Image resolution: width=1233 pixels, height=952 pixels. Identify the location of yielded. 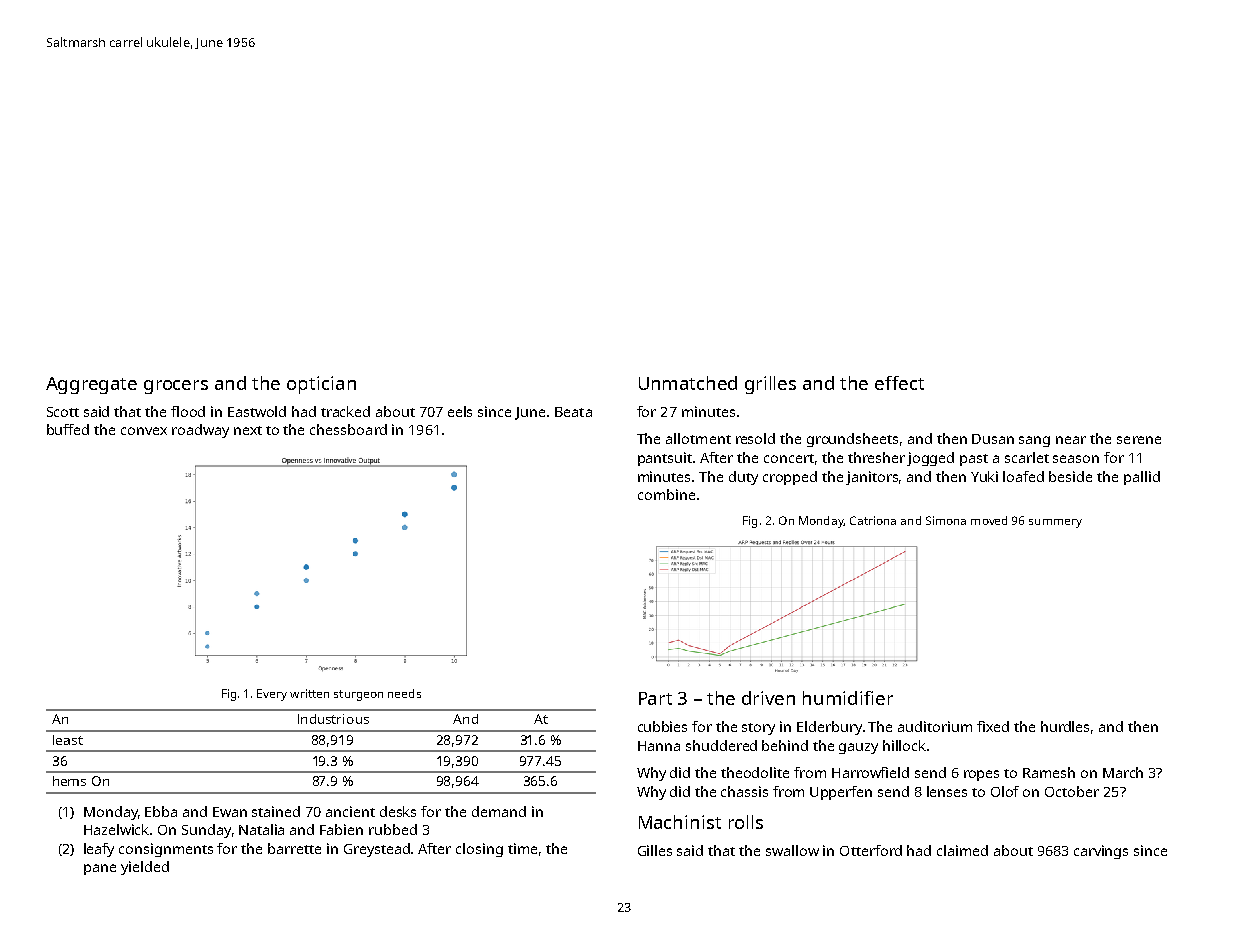
(145, 868).
